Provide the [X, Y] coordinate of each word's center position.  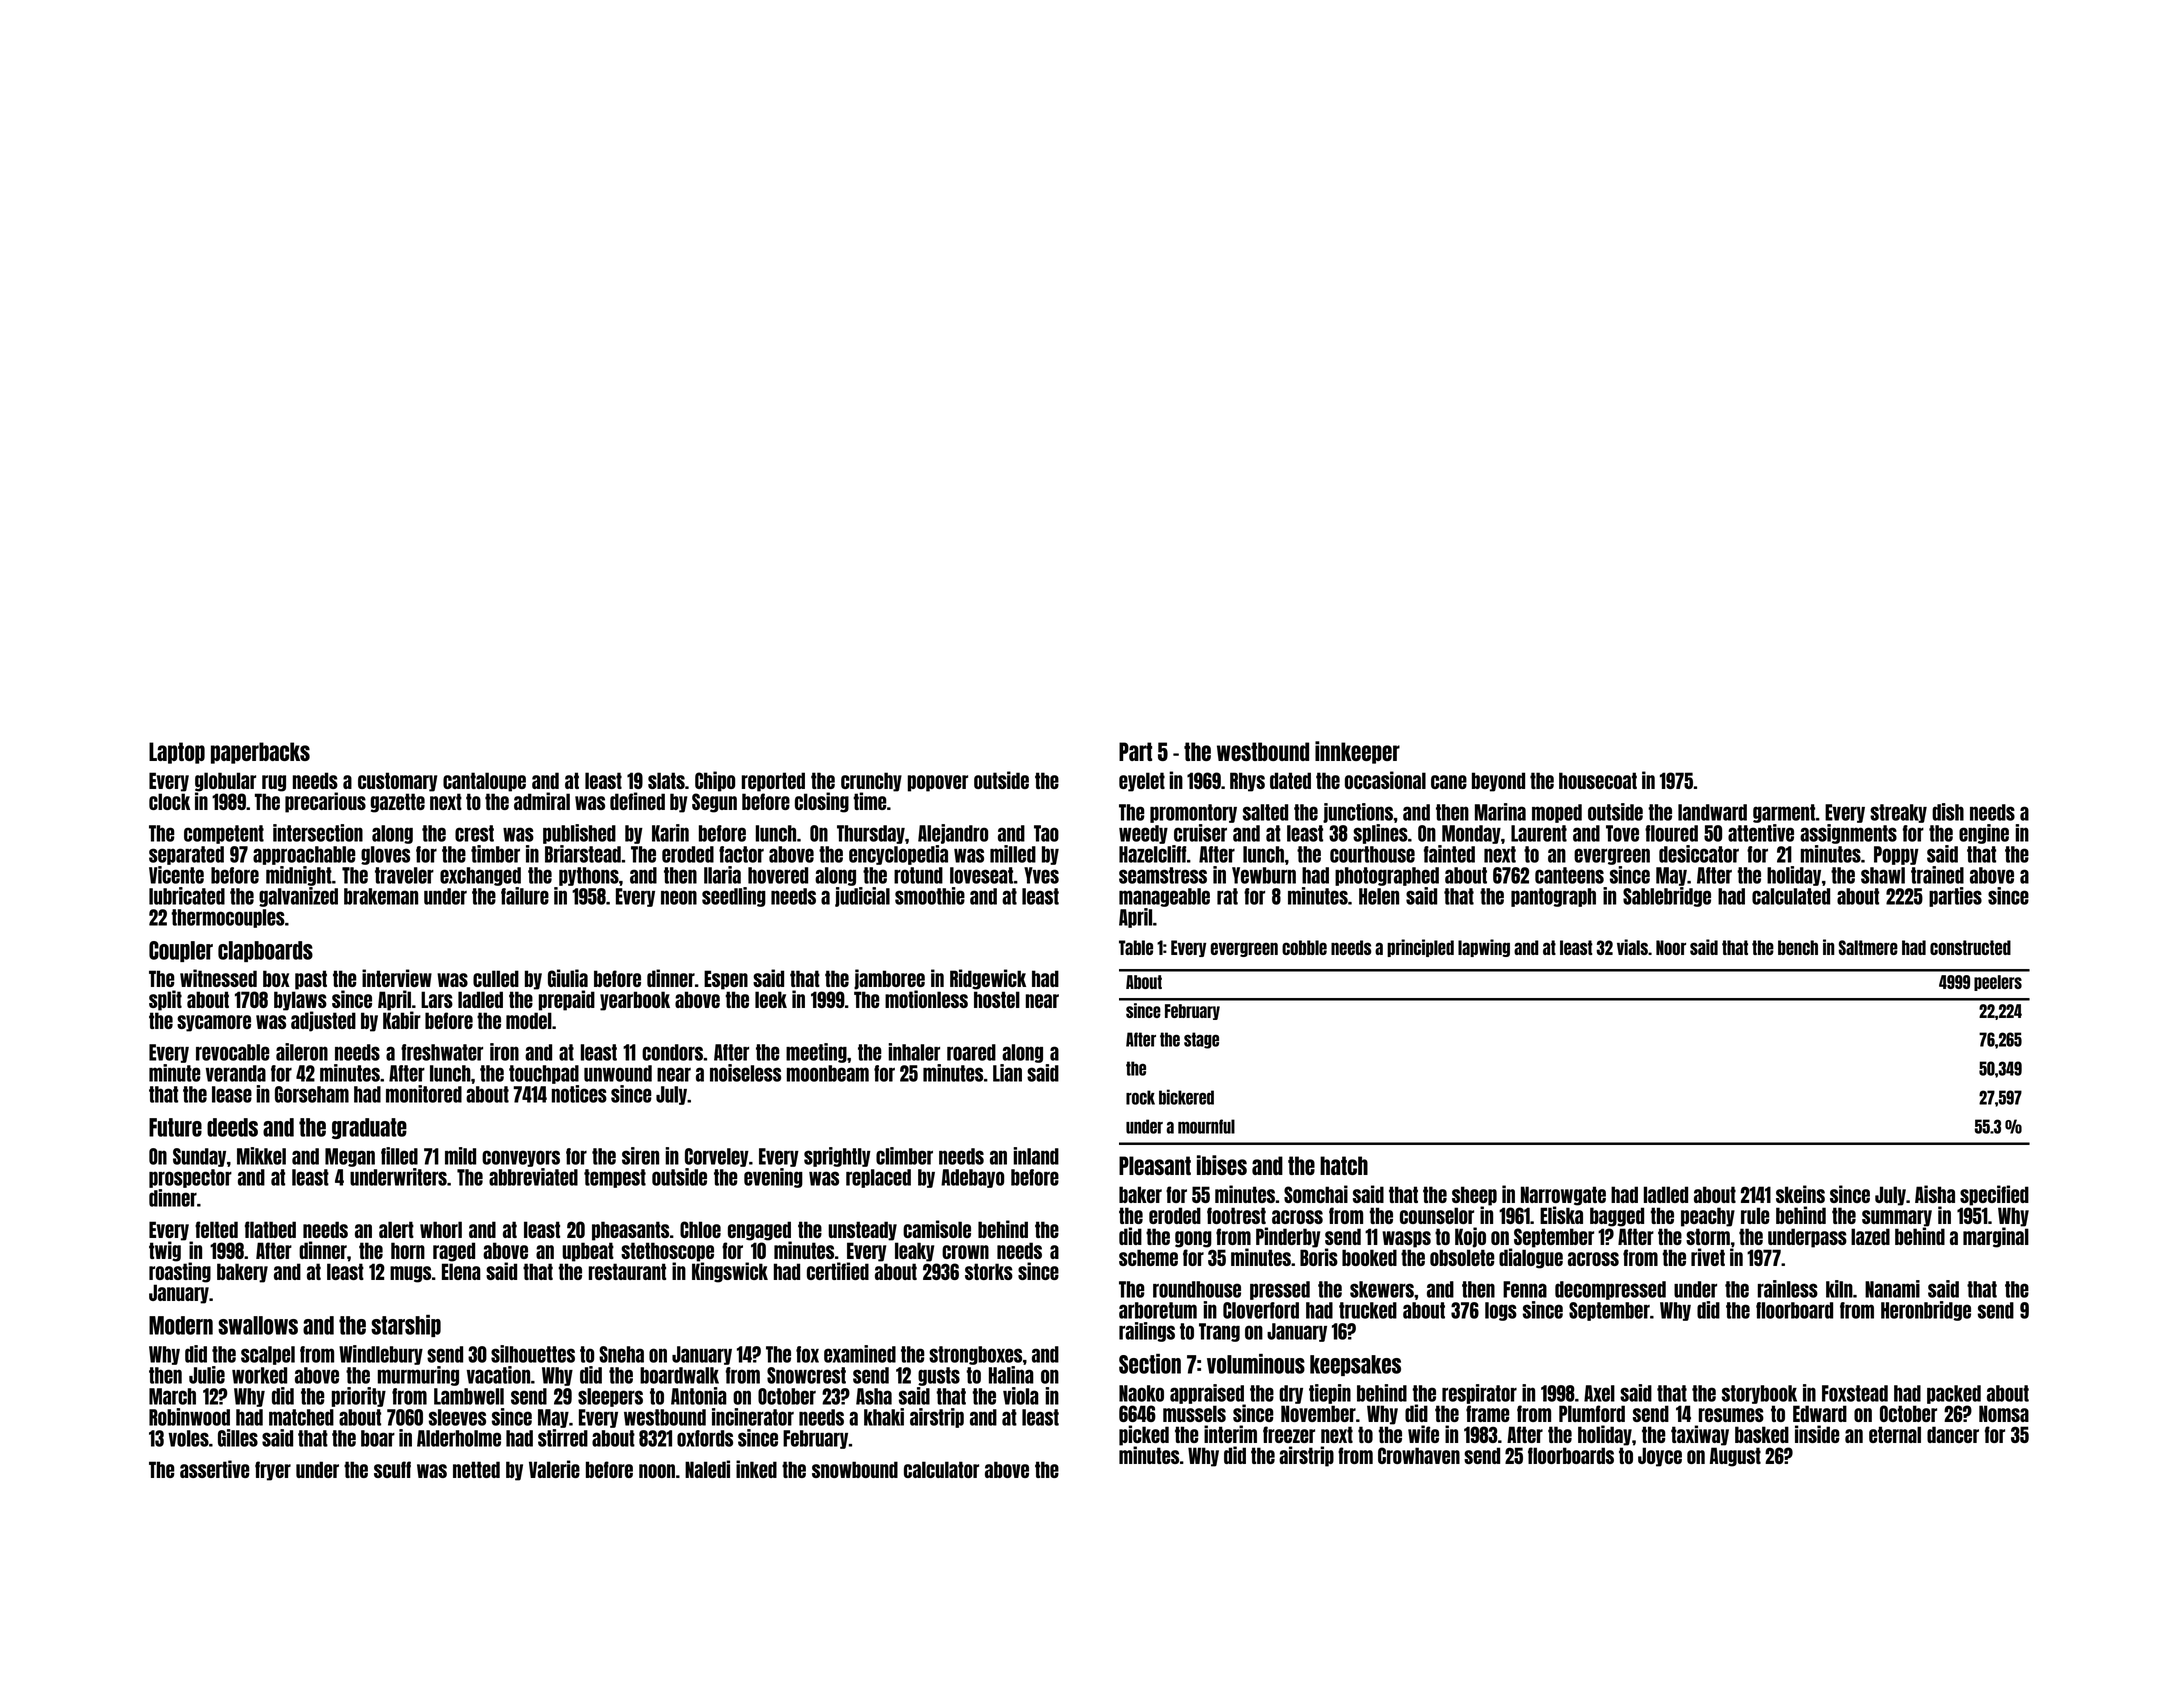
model [529, 1020]
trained [1937, 875]
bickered [1186, 1097]
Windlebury [381, 1355]
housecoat [1598, 780]
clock [169, 801]
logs [1501, 1311]
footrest [1236, 1215]
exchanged [480, 876]
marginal [1996, 1237]
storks [989, 1271]
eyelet [1142, 782]
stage [1201, 1040]
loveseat [982, 875]
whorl [441, 1229]
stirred [563, 1438]
